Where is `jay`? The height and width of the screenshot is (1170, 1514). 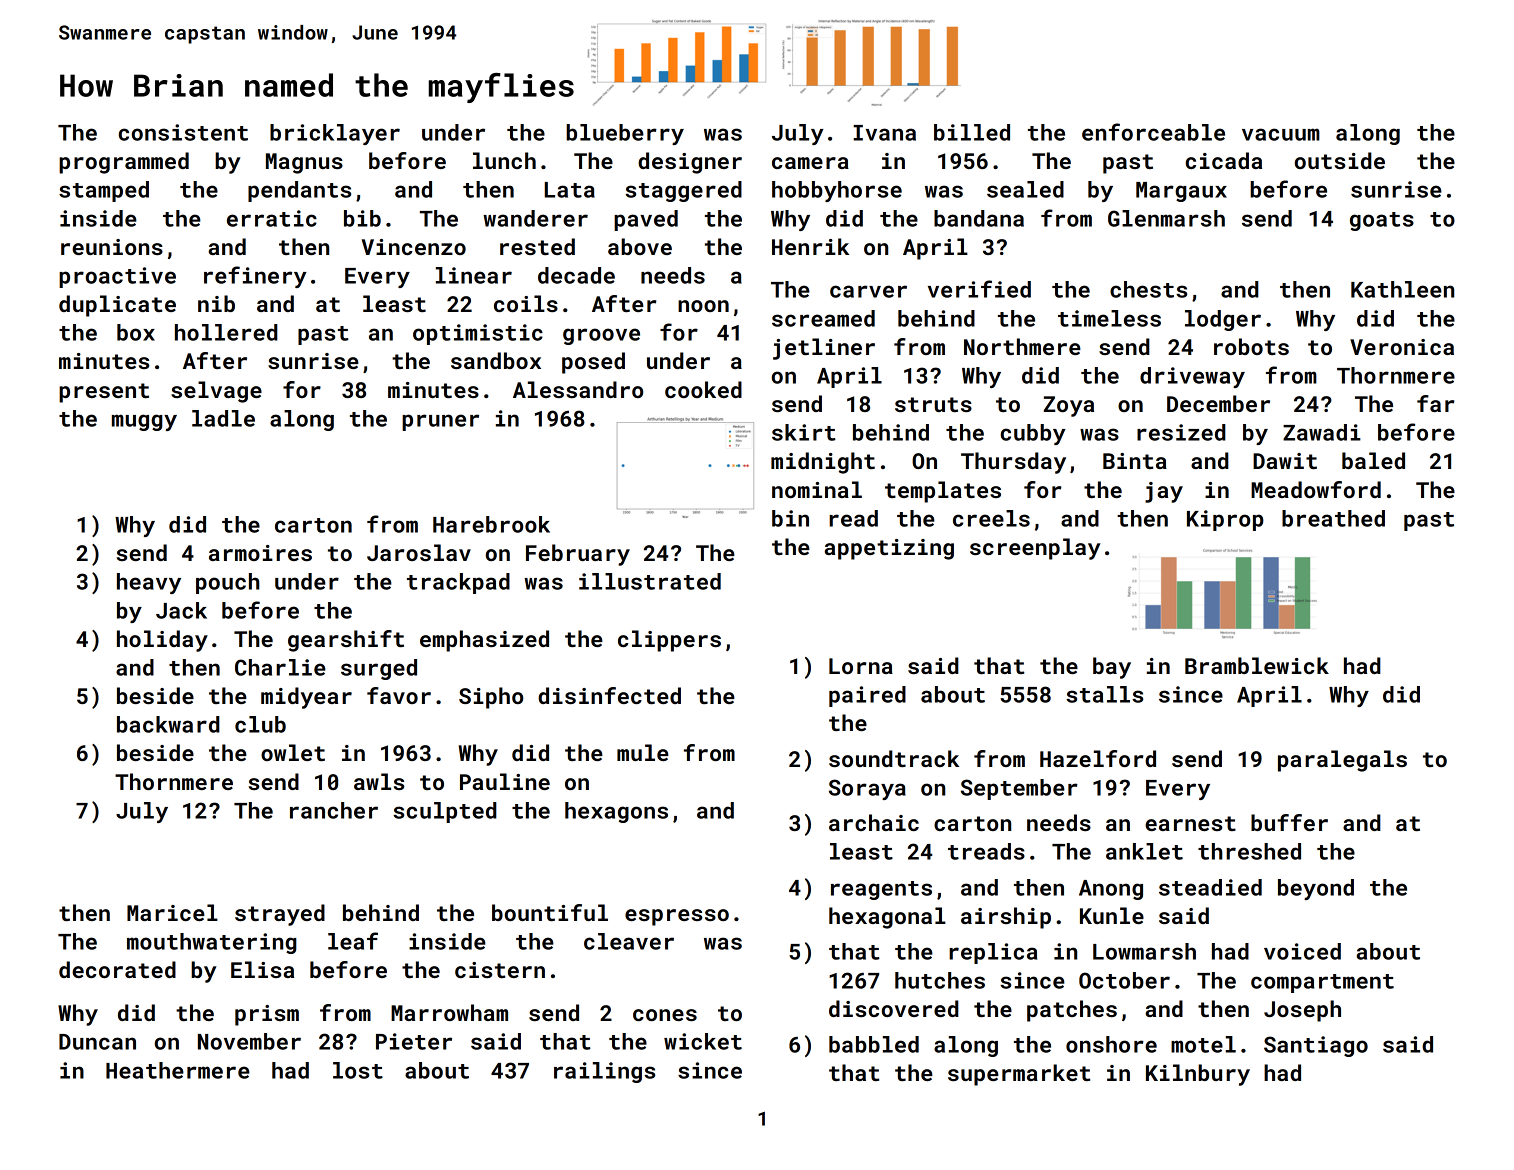
jay is located at coordinates (1164, 492).
